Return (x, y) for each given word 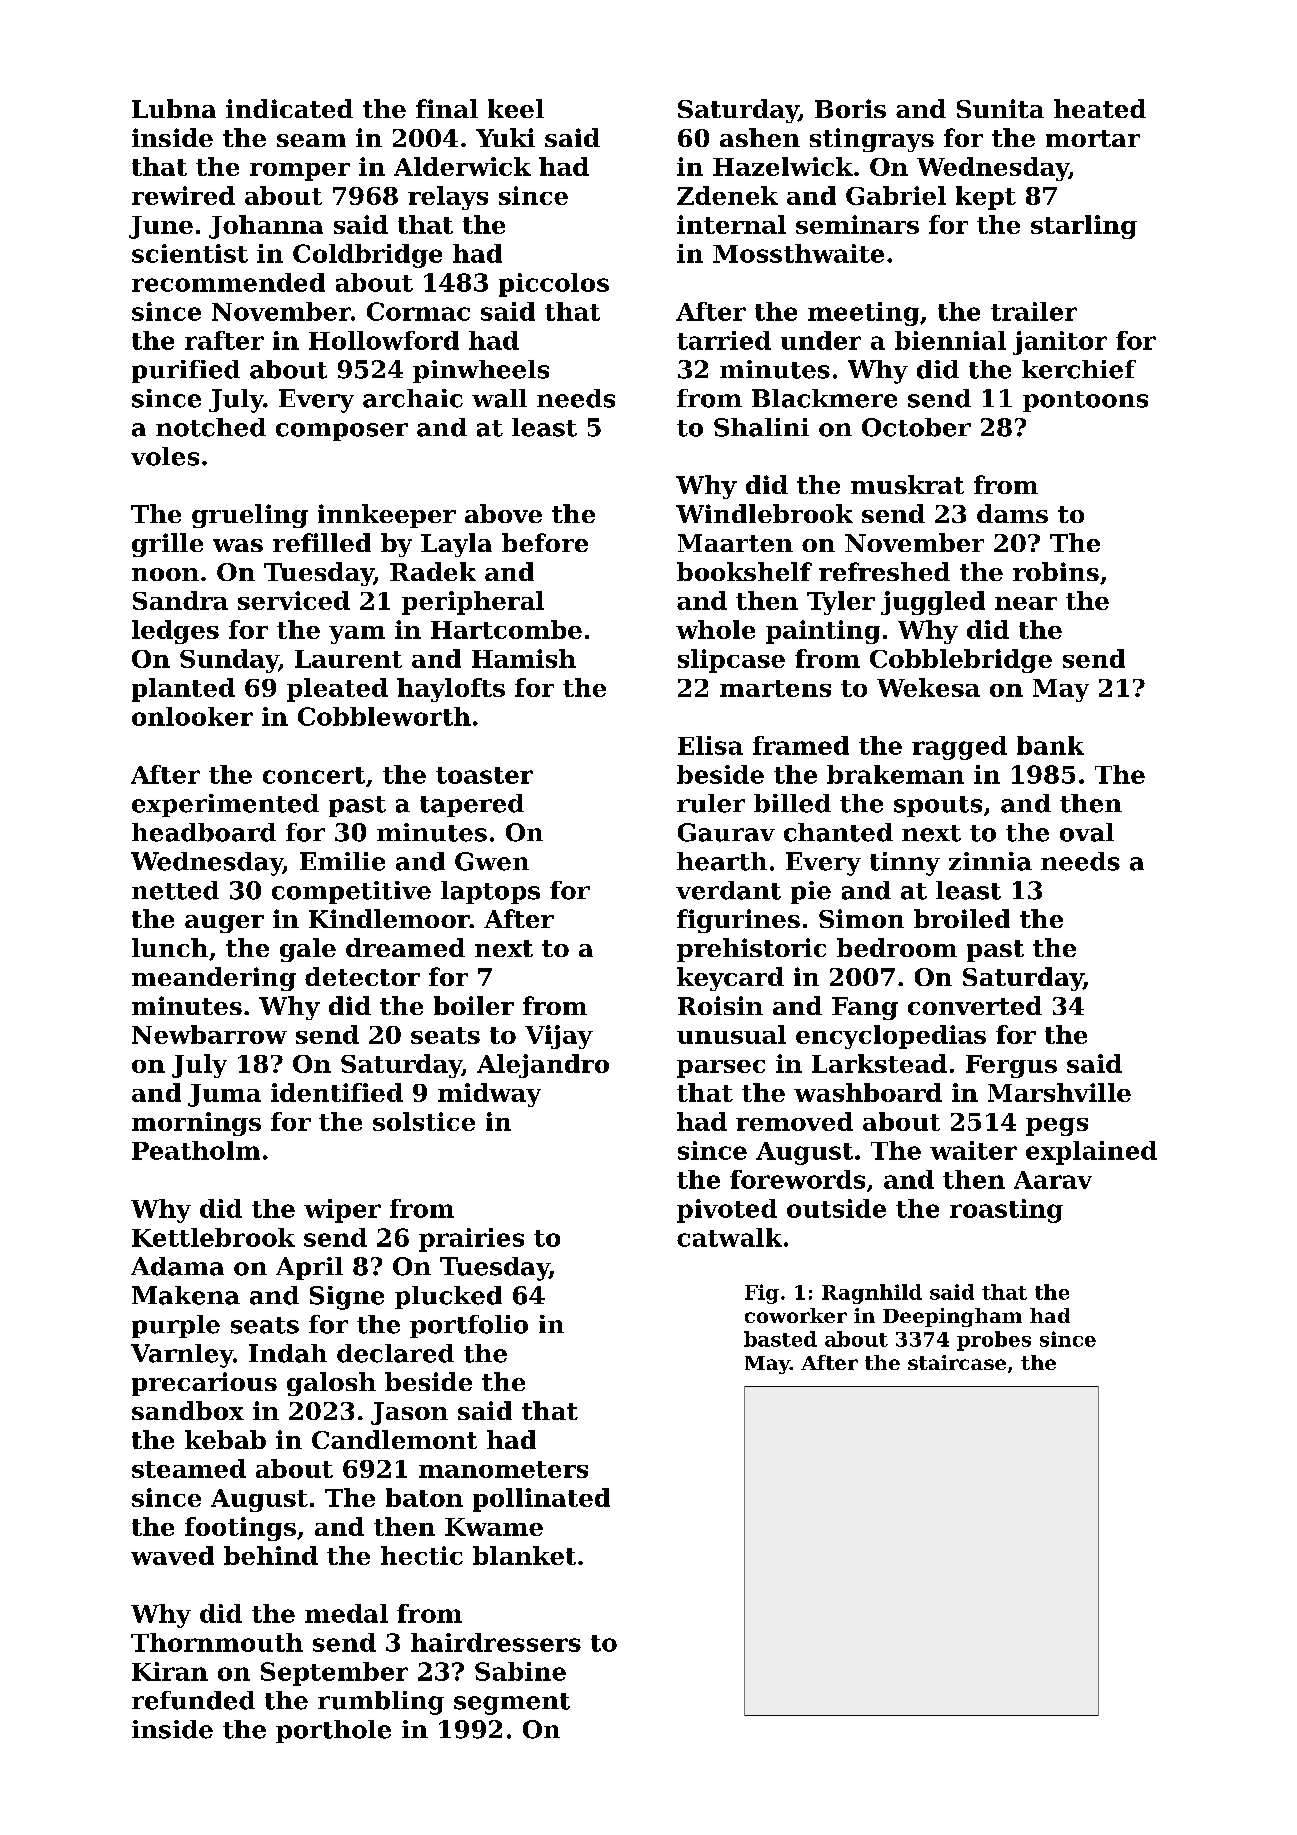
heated (1100, 108)
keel (516, 108)
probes (994, 1341)
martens (775, 688)
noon (165, 574)
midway (489, 1095)
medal (346, 1613)
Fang (865, 1008)
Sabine (520, 1671)
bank (1050, 745)
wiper (342, 1211)
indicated (289, 108)
